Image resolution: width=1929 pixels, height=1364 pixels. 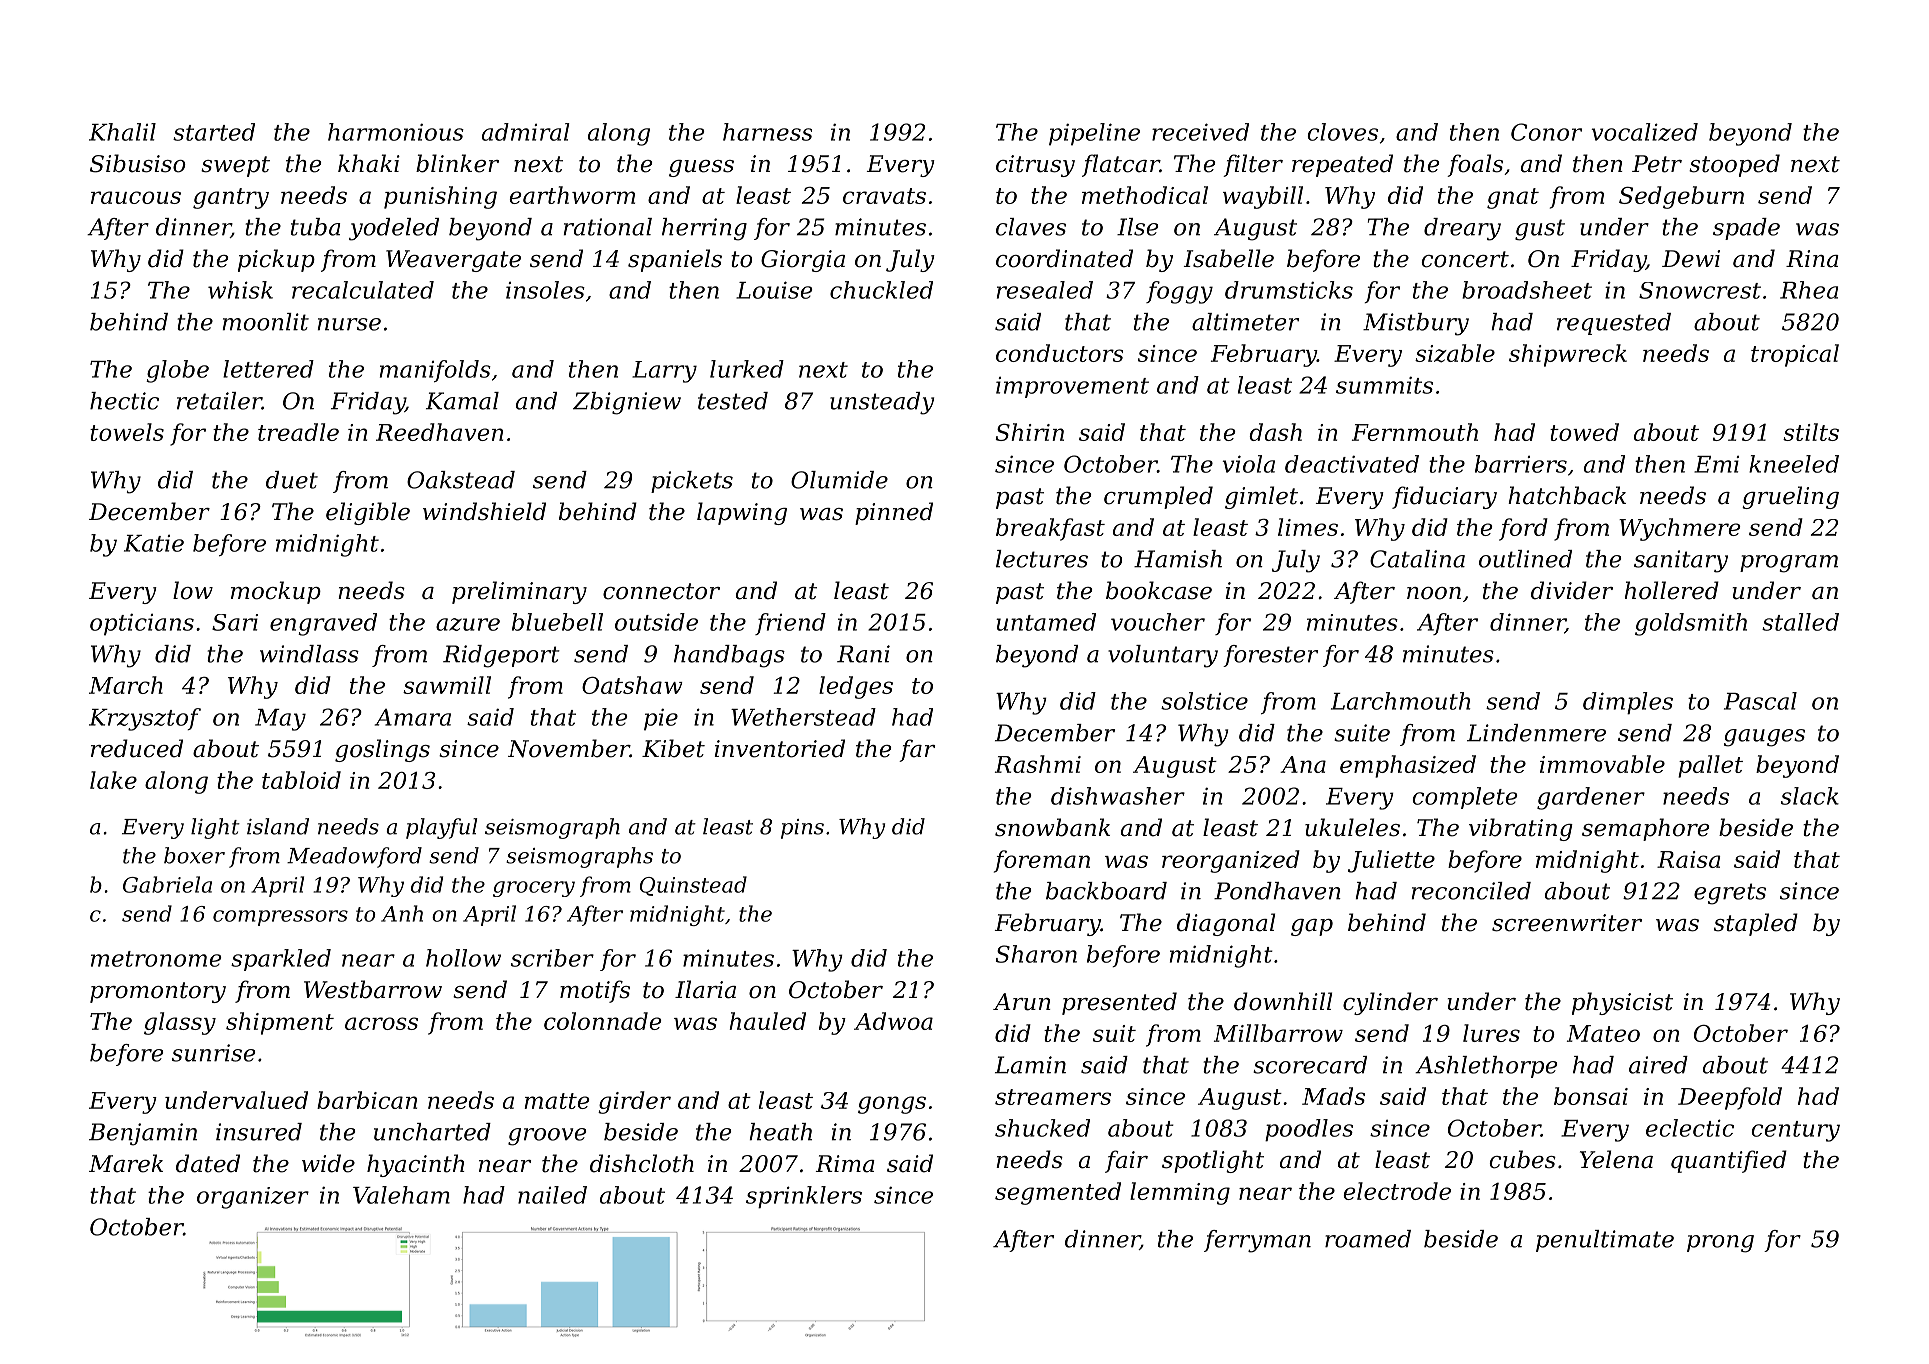 What do you see at coordinates (1352, 827) in the document?
I see `ukuleles` at bounding box center [1352, 827].
